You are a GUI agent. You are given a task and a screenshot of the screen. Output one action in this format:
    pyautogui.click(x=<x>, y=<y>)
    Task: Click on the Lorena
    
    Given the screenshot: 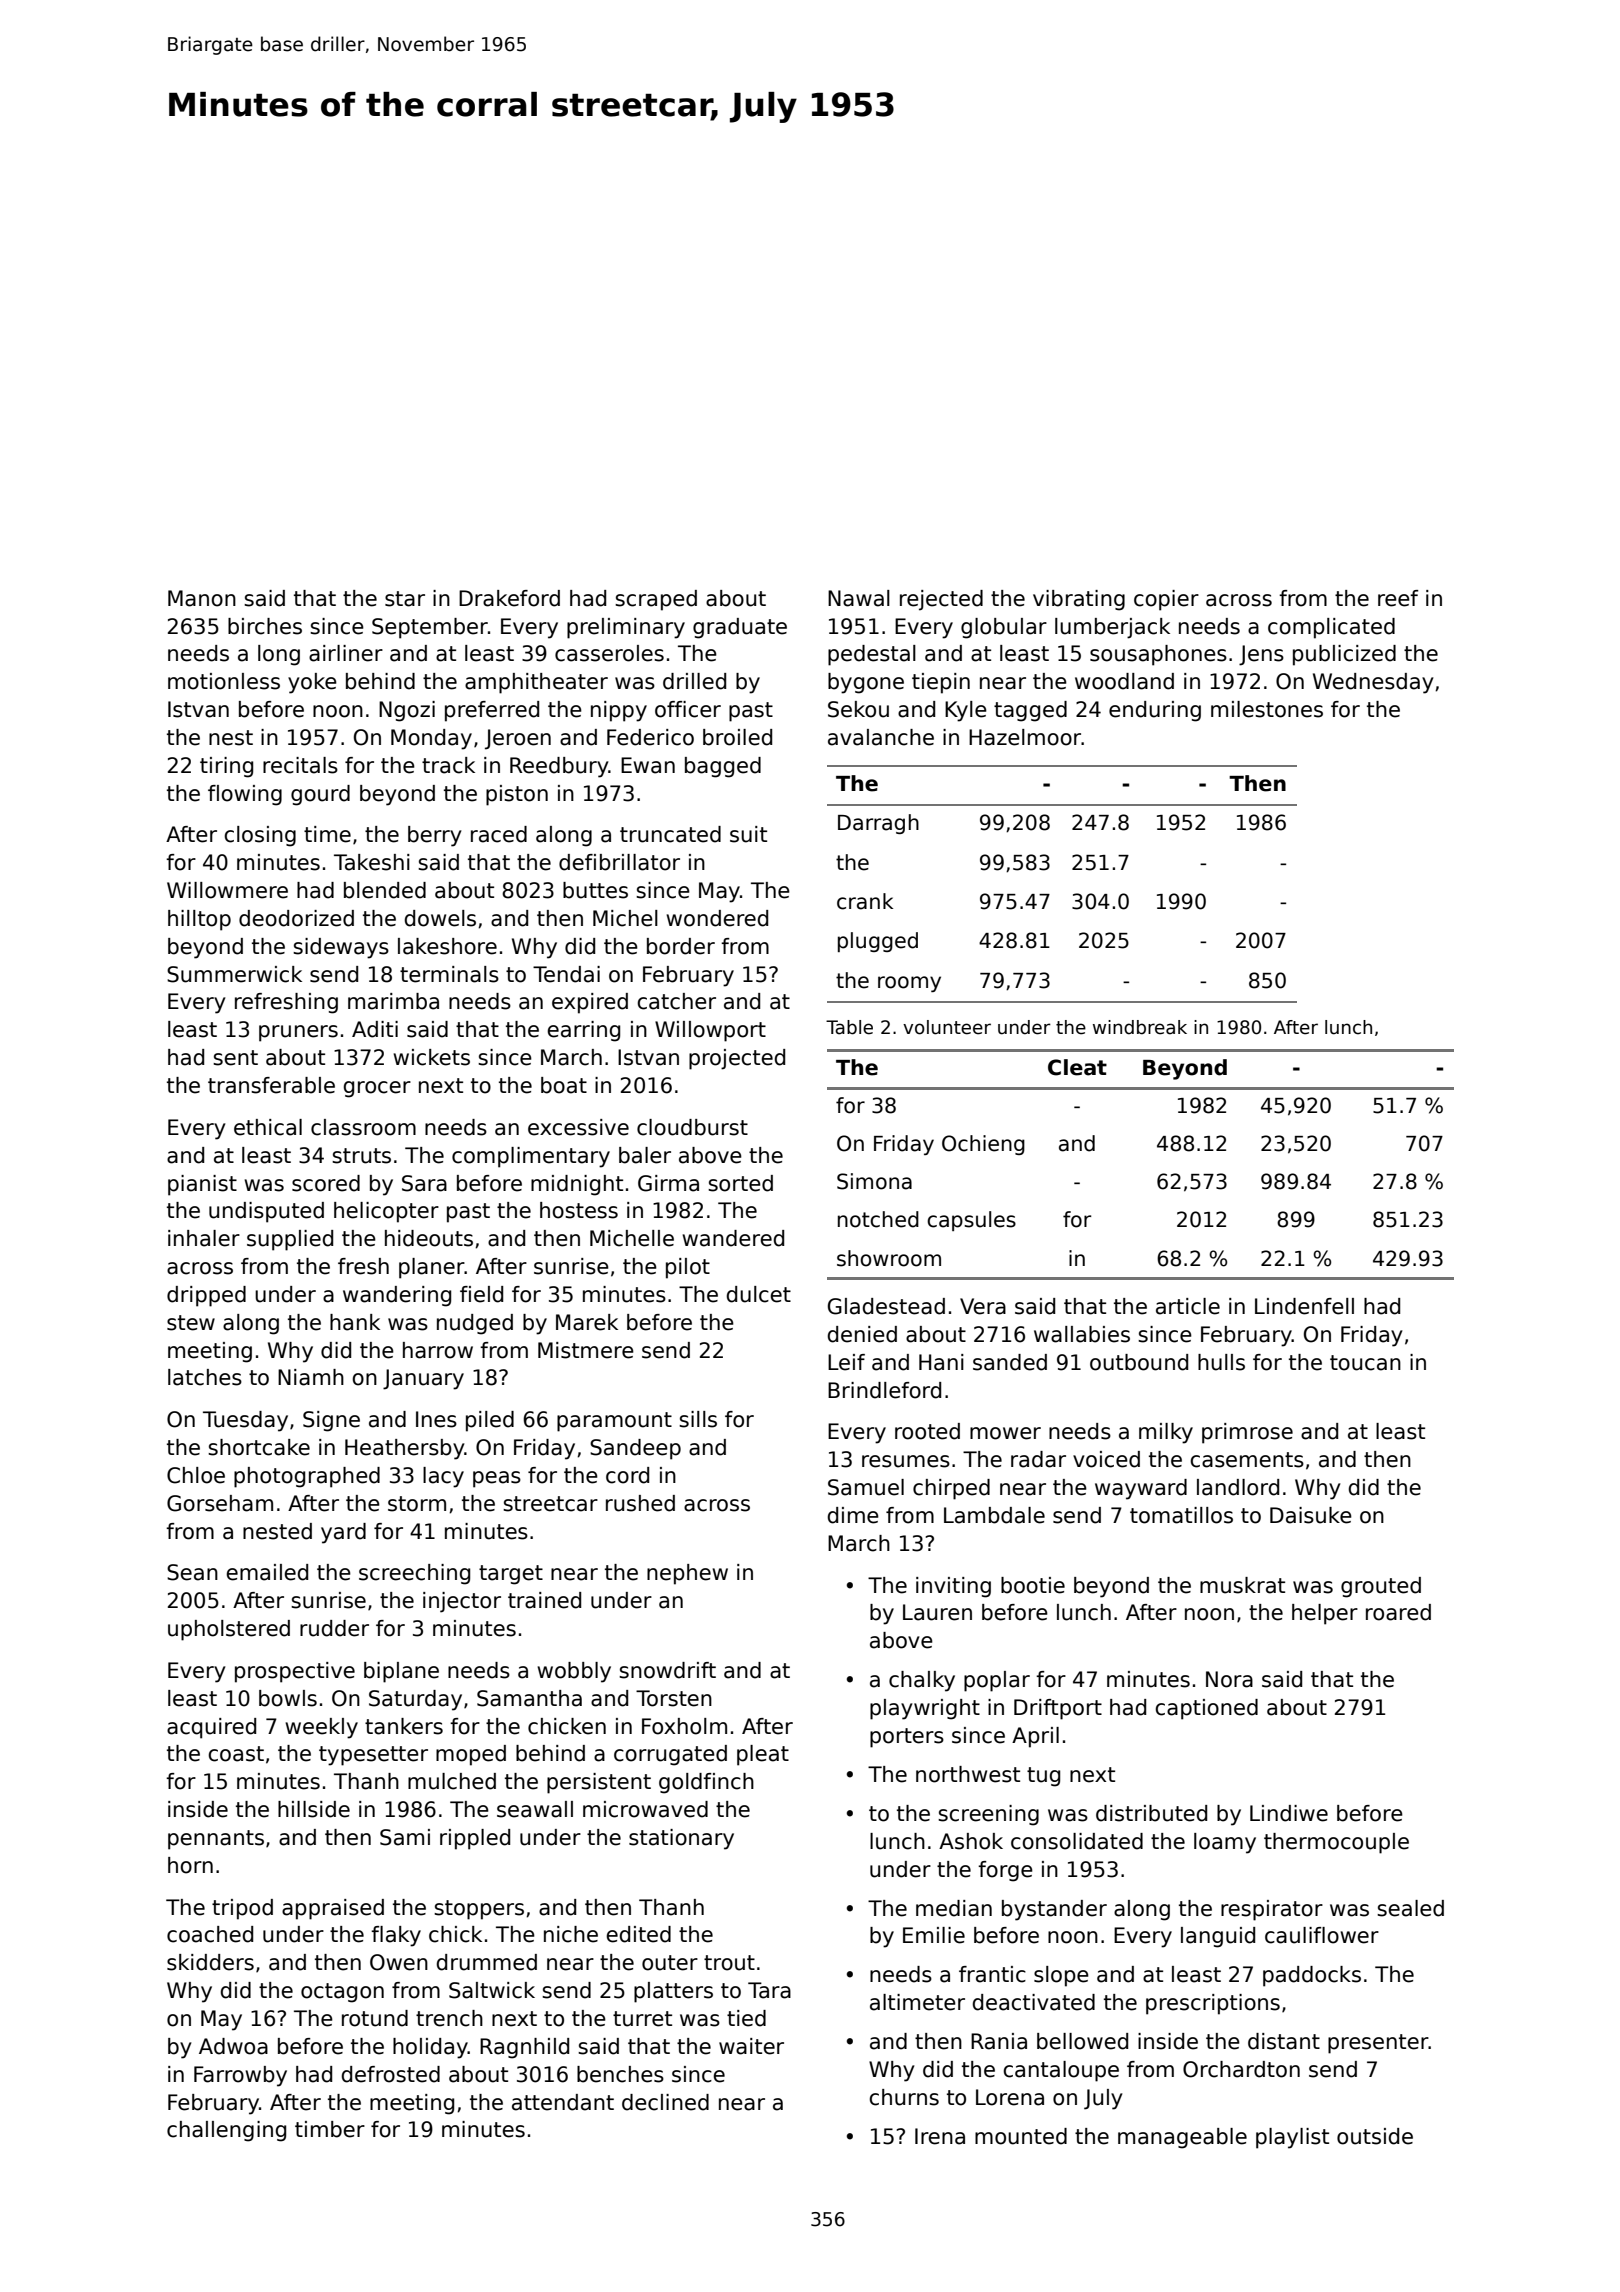 What is the action you would take?
    pyautogui.click(x=1010, y=2097)
